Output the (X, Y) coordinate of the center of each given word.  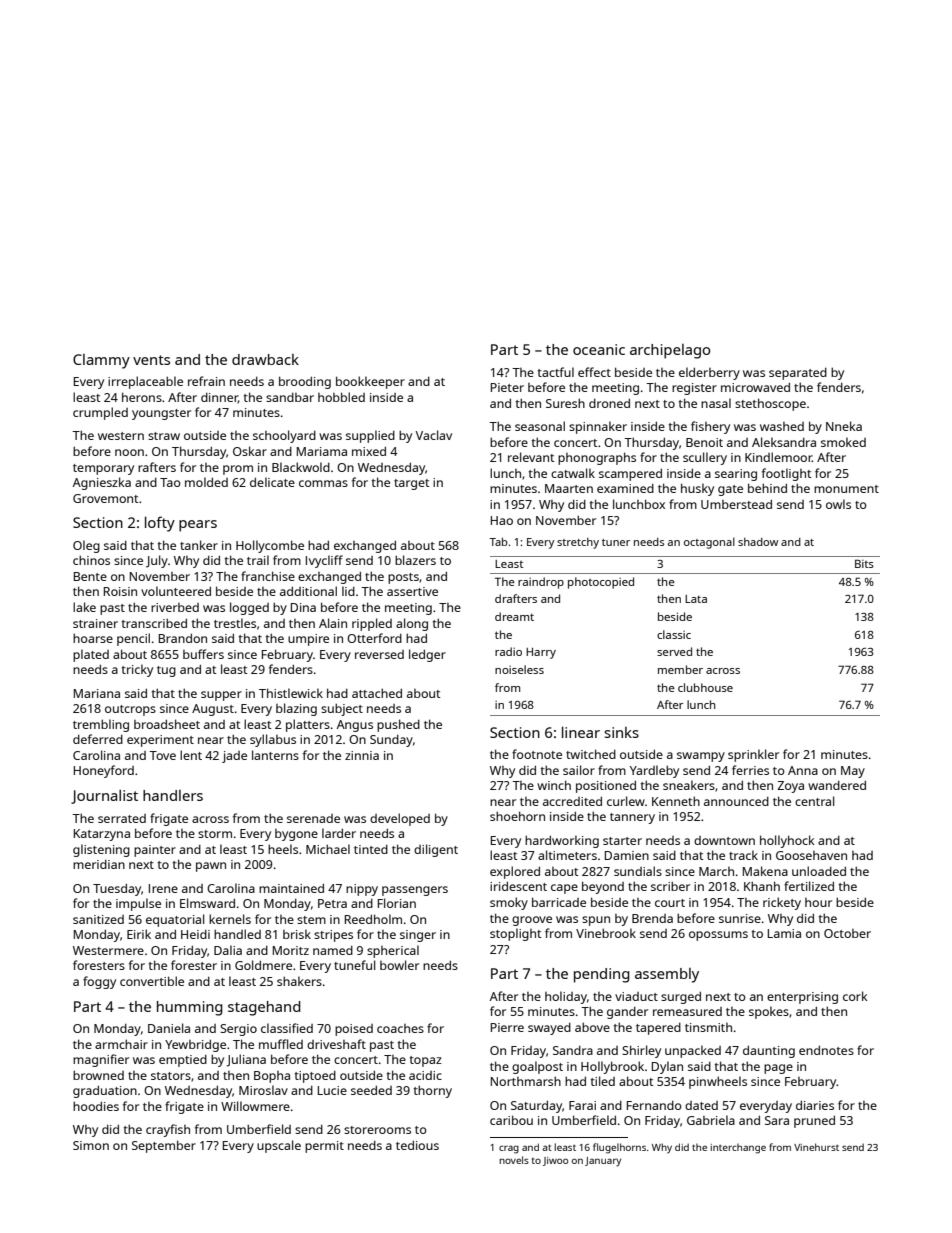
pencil (133, 639)
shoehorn (517, 816)
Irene (163, 888)
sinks (621, 732)
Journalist (104, 797)
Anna (803, 770)
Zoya (790, 787)
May (853, 772)
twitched (591, 754)
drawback (265, 359)
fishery (710, 427)
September (164, 1146)
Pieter (507, 387)
